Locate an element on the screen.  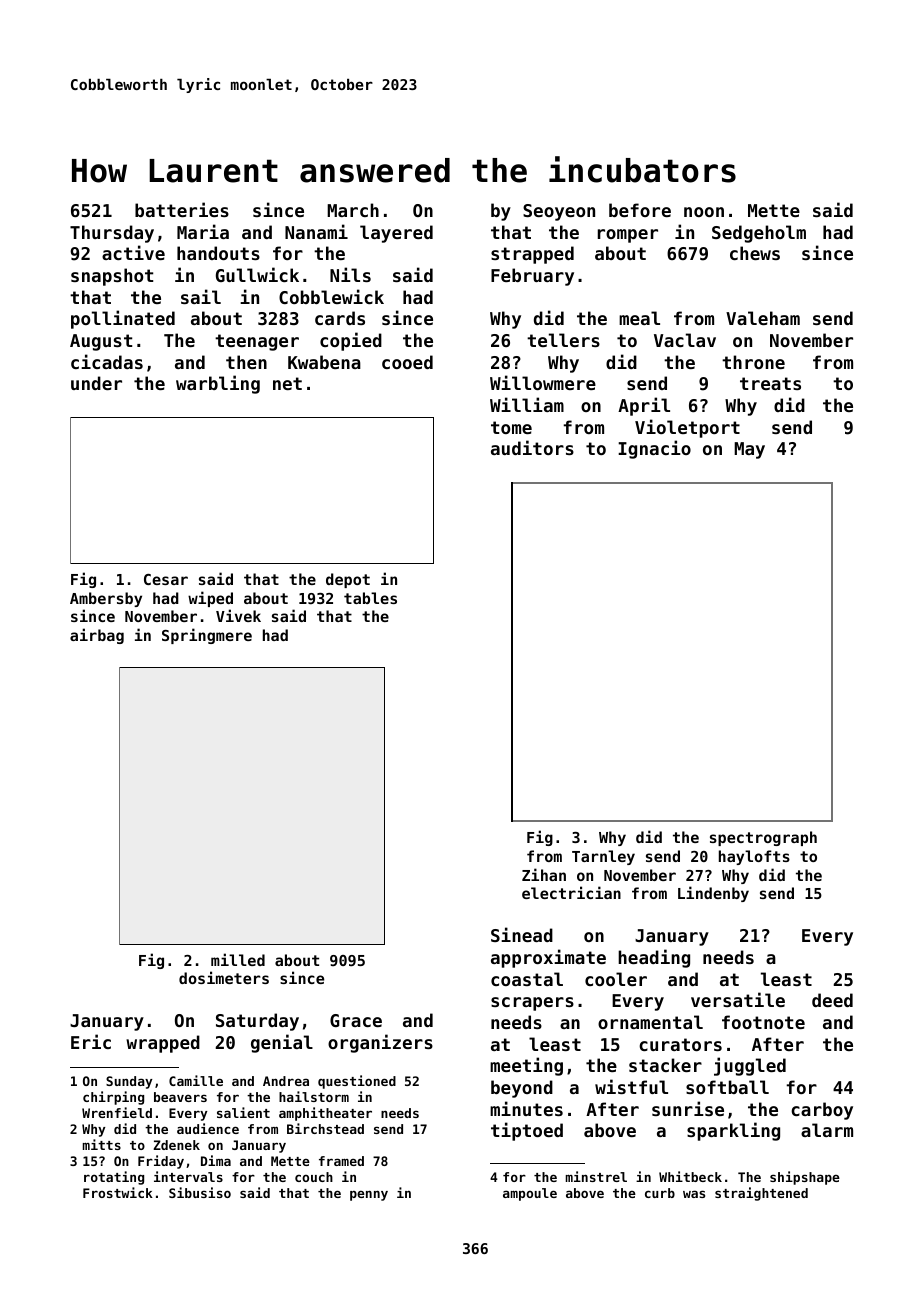
batteries is located at coordinates (182, 209).
